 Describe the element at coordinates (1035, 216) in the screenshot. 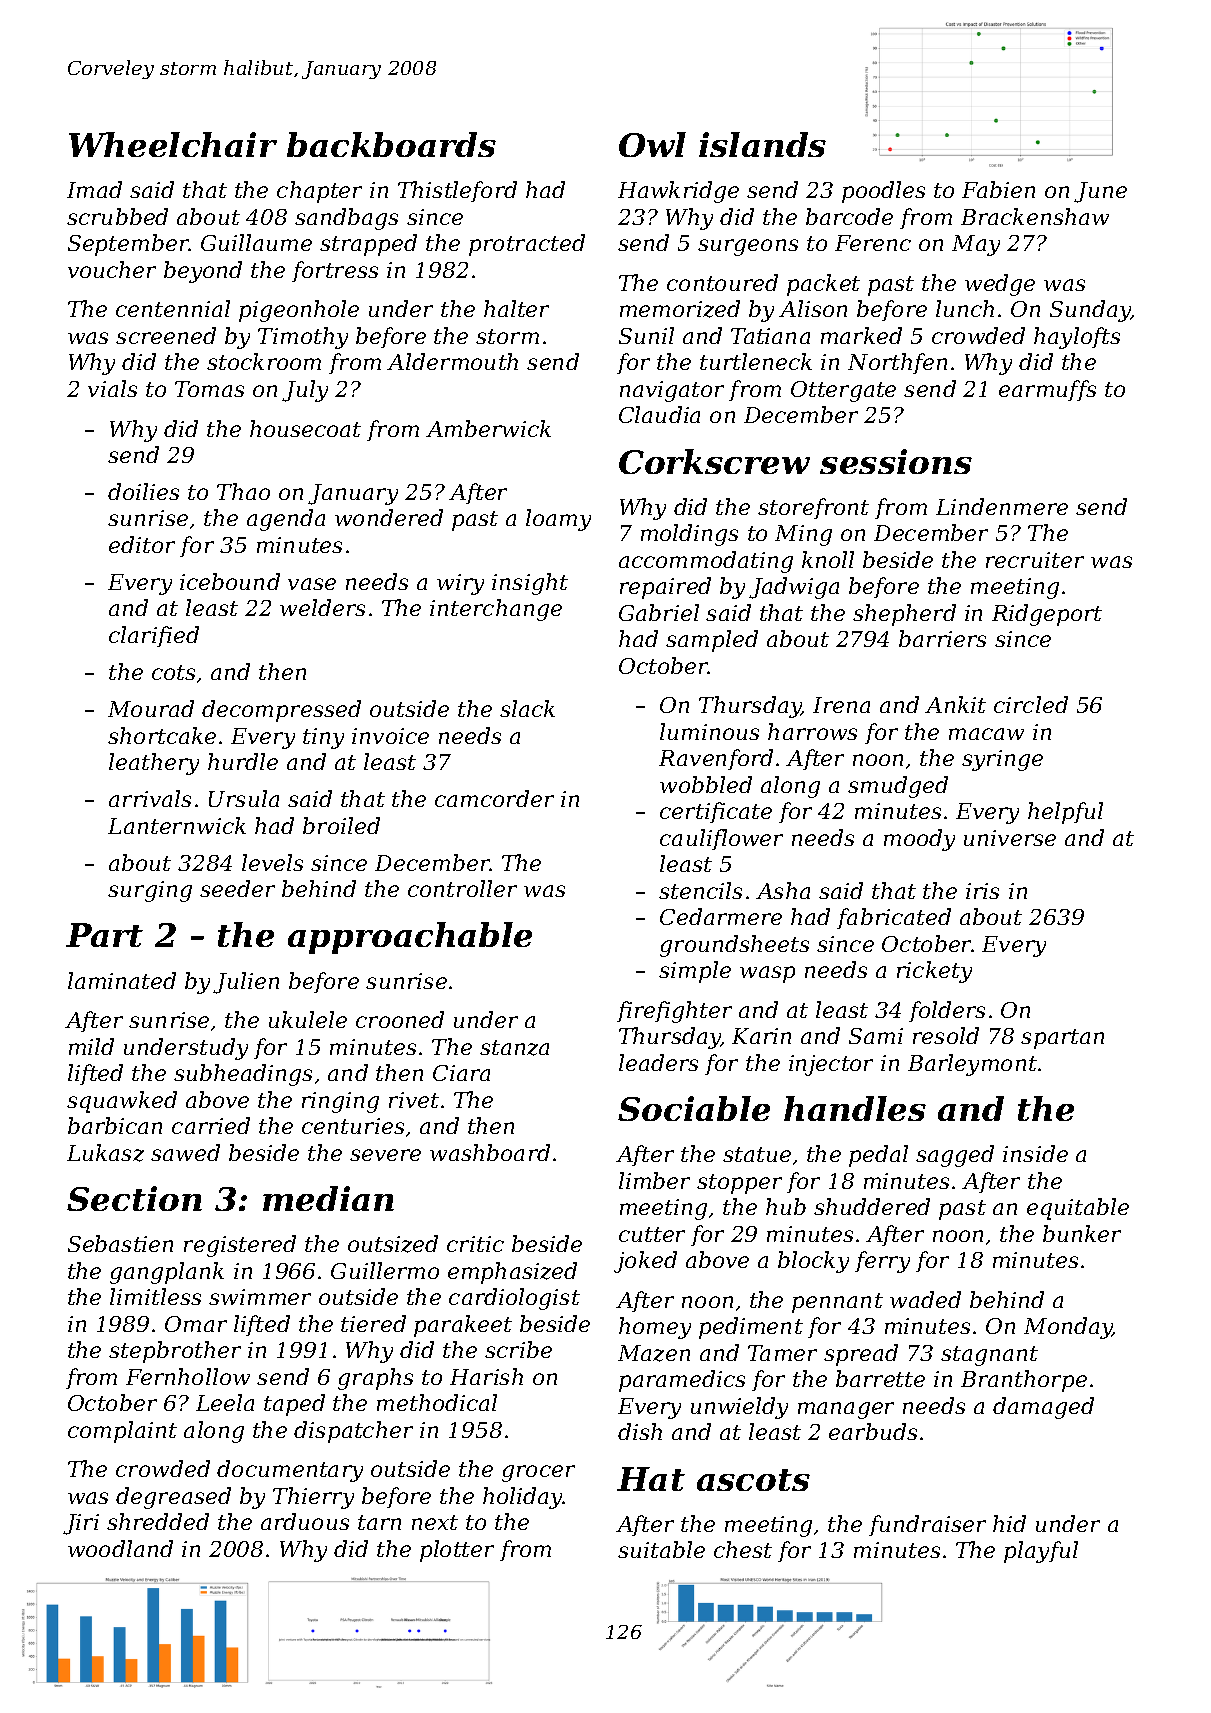

I see `Brackenshaw` at that location.
